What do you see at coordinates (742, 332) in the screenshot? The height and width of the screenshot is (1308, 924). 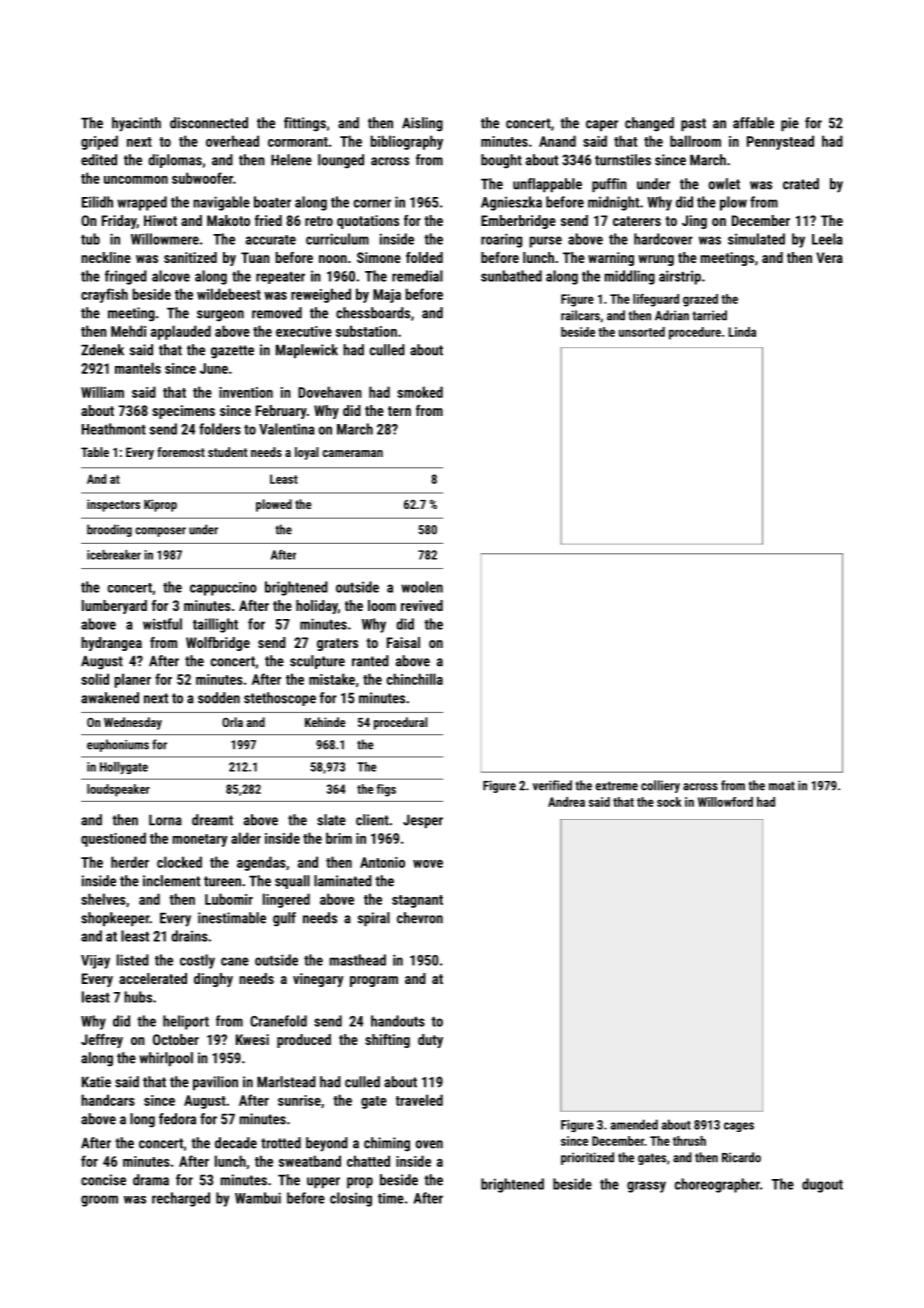 I see `Linda` at bounding box center [742, 332].
